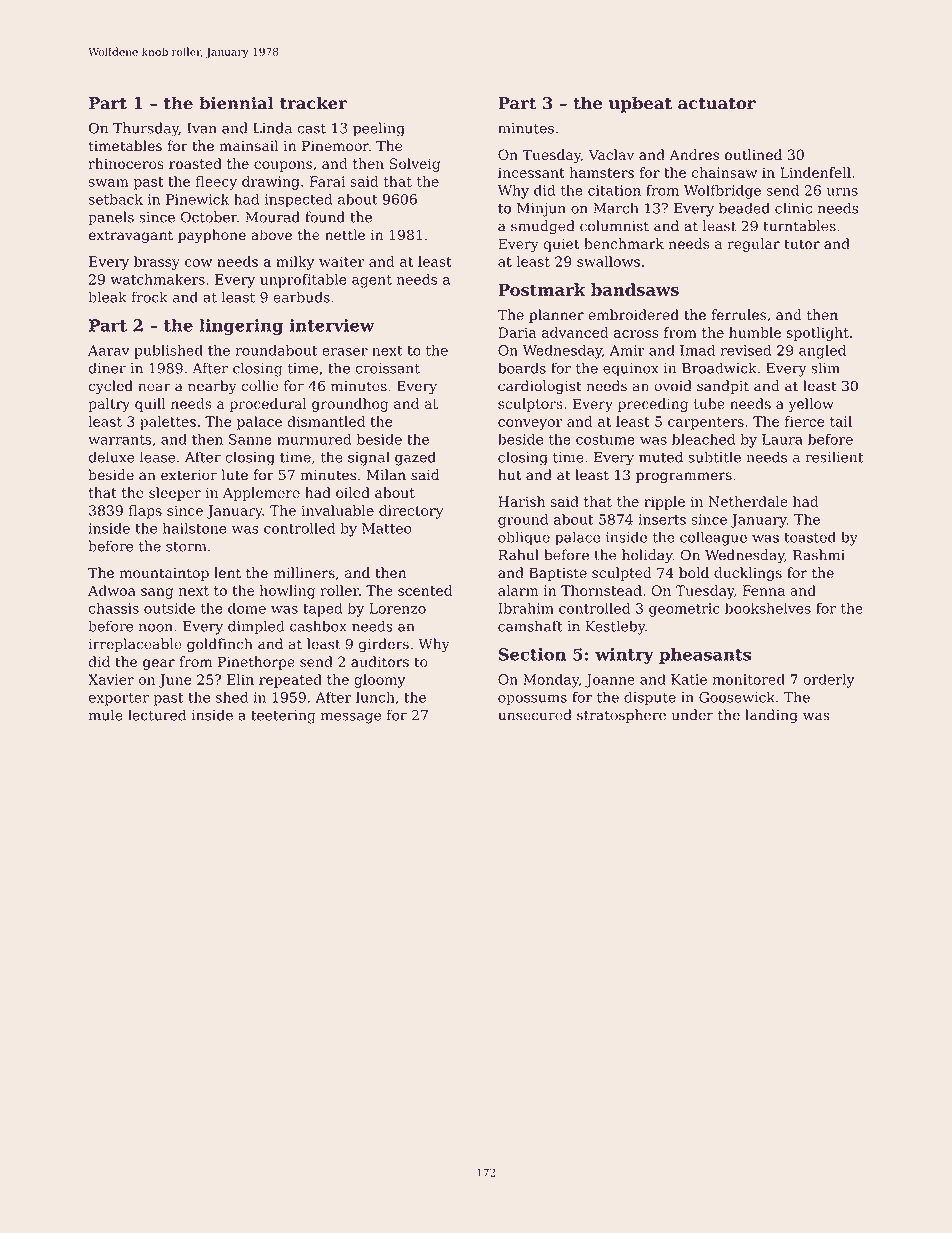 This image has height=1233, width=952. I want to click on tube, so click(709, 403).
